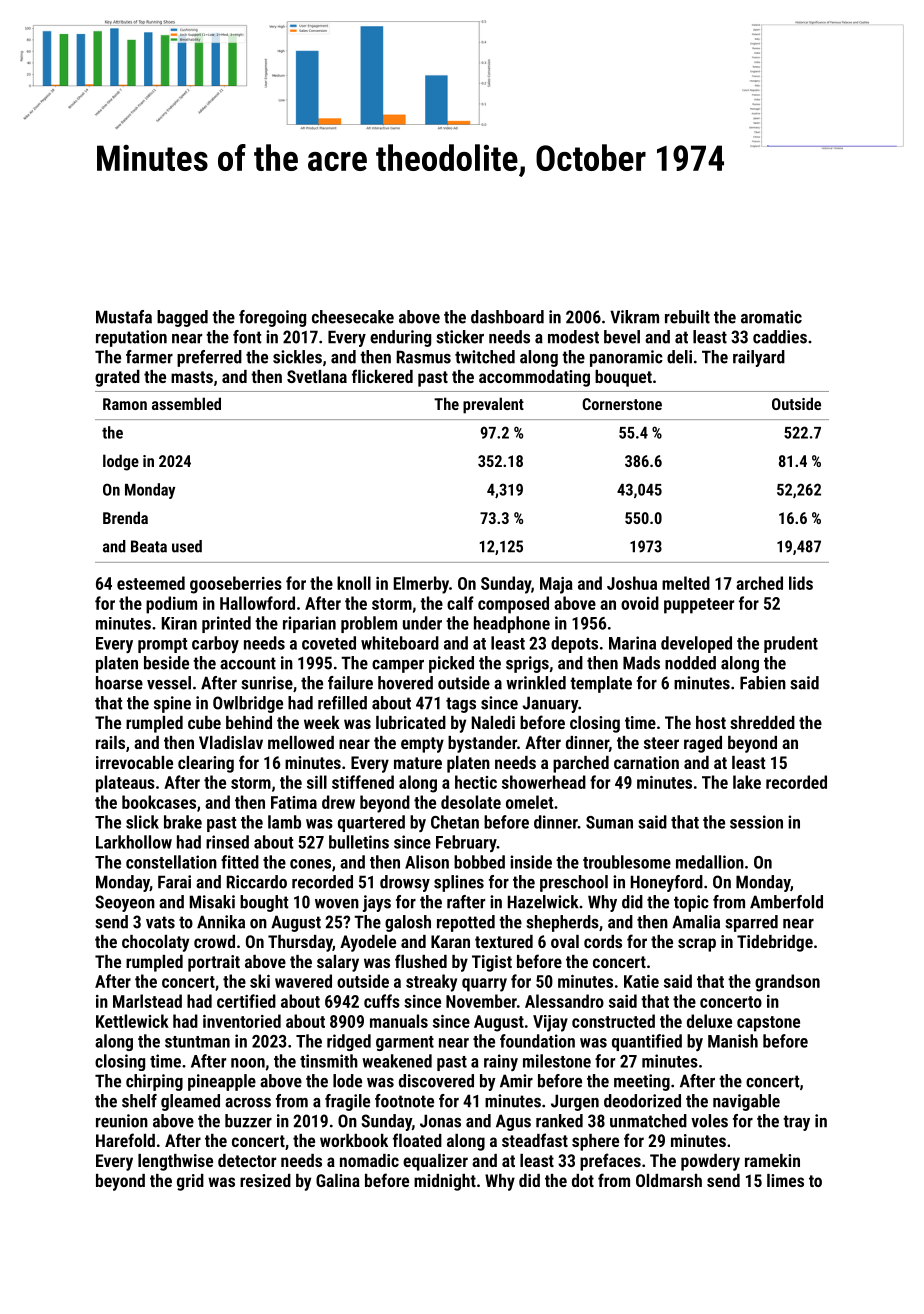  What do you see at coordinates (771, 317) in the document?
I see `aromatic` at bounding box center [771, 317].
